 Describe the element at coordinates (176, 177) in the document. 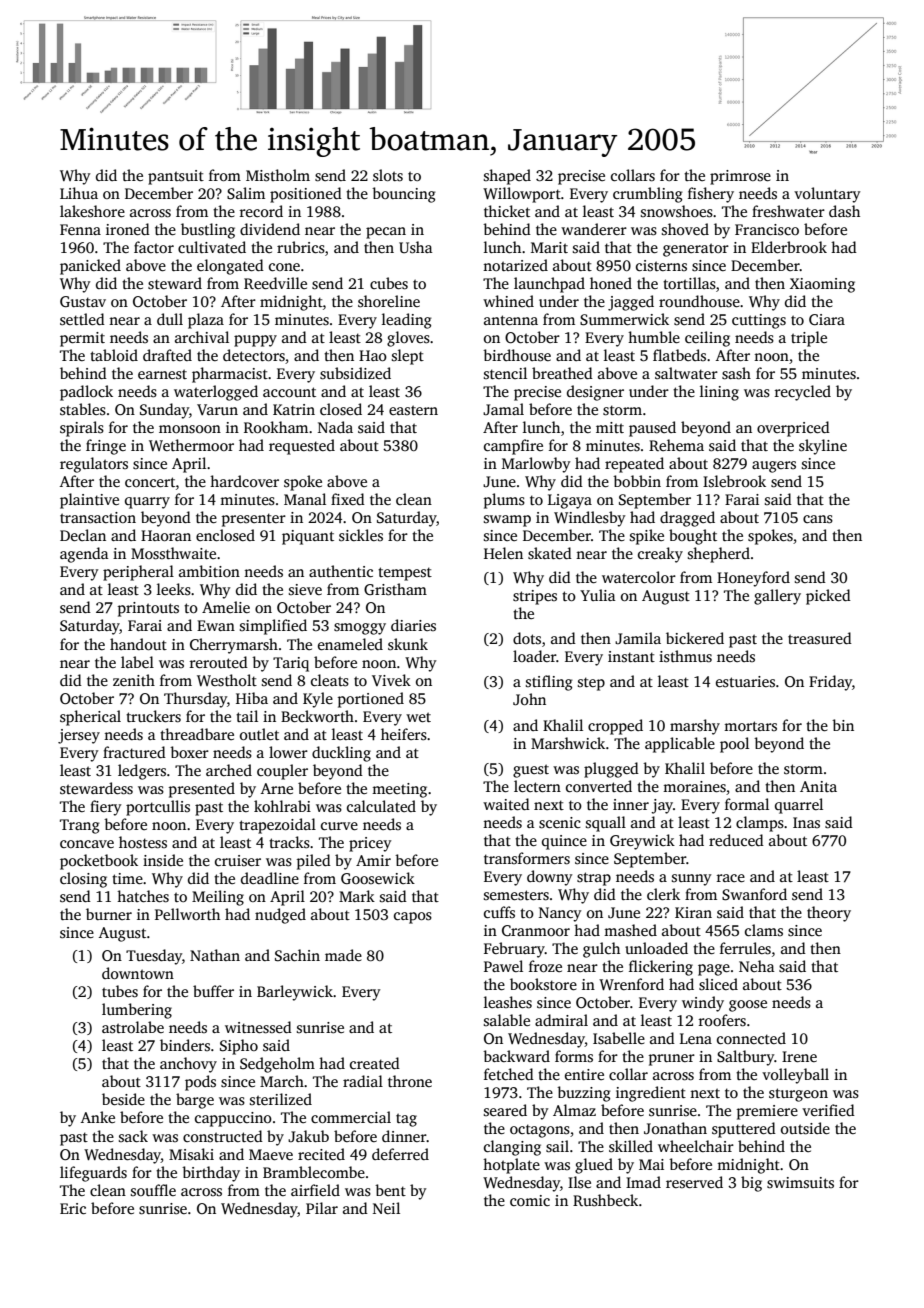

I see `pantsuit` at that location.
